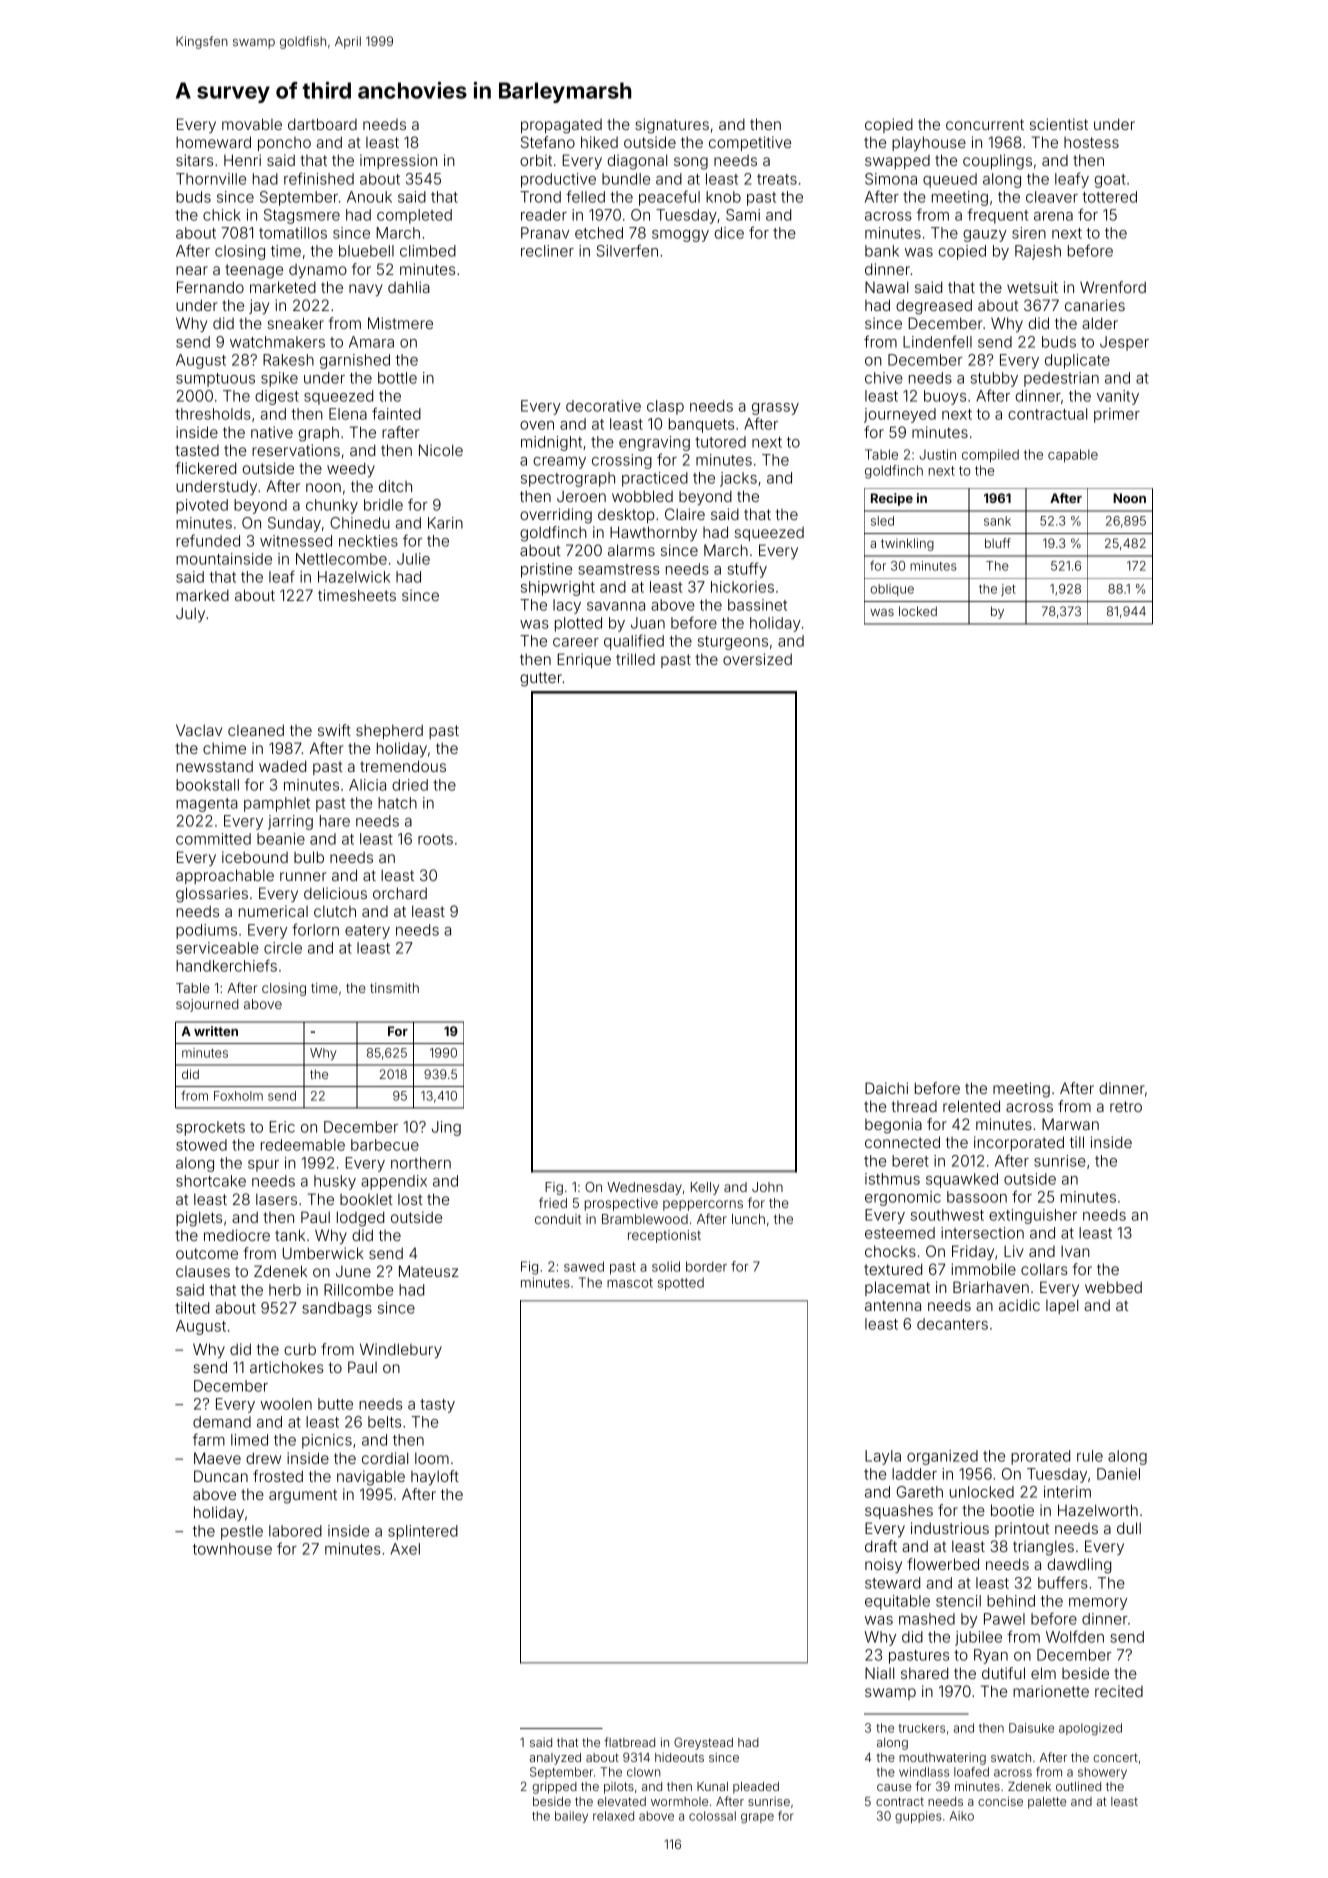 This screenshot has height=1878, width=1328. I want to click on signatures, so click(672, 126).
